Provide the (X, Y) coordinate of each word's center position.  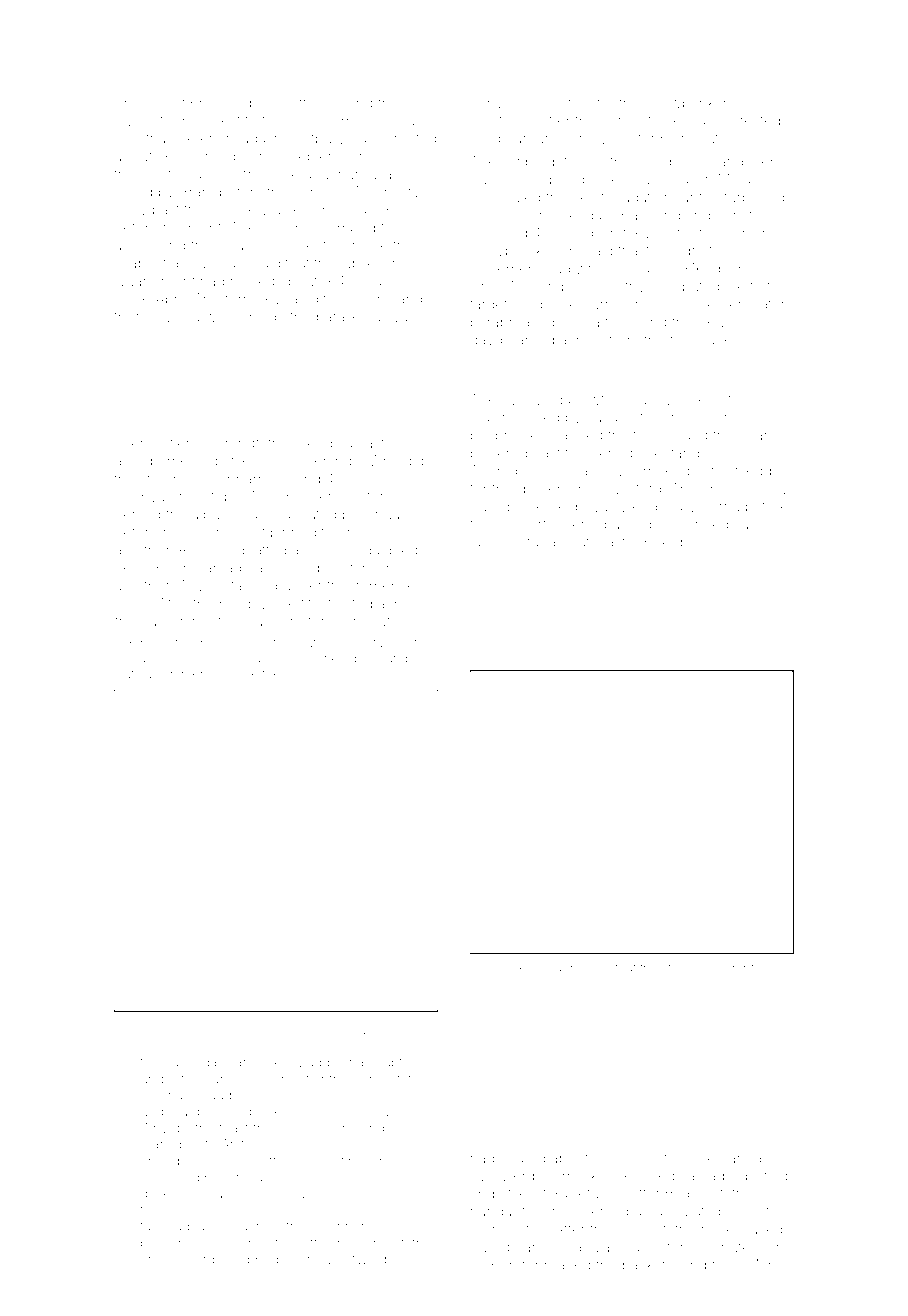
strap (676, 968)
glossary (760, 490)
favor (155, 1226)
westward (356, 1259)
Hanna (565, 968)
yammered (187, 675)
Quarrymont (155, 282)
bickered (499, 453)
